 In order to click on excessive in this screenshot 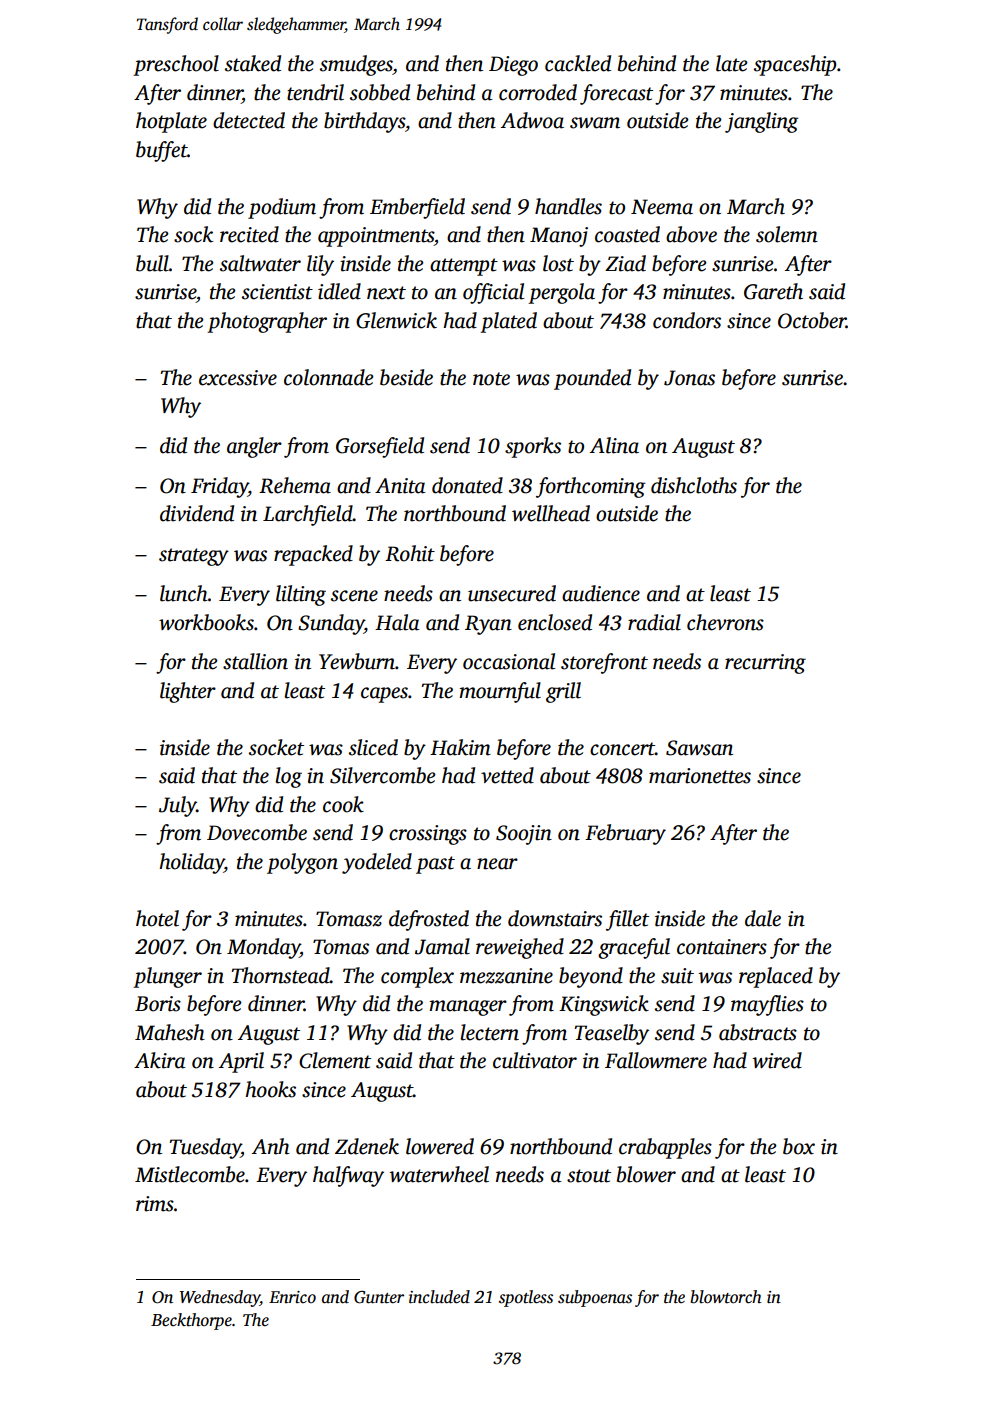, I will do `click(238, 378)`.
